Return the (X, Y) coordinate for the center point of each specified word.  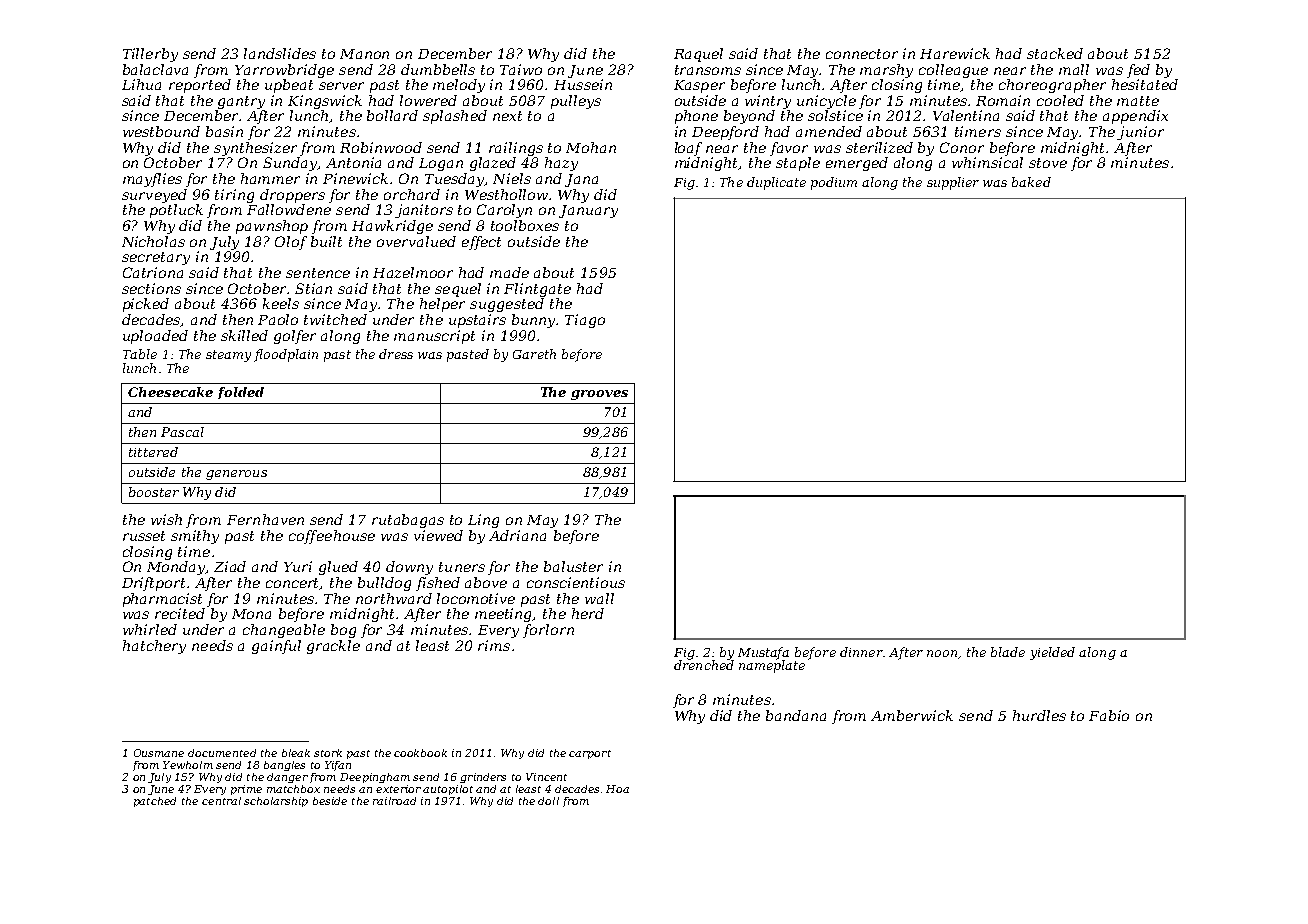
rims (494, 645)
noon (942, 653)
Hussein (583, 84)
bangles (284, 766)
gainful (276, 647)
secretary (156, 258)
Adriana (517, 535)
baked (1031, 182)
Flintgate (537, 290)
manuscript (434, 337)
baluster (573, 566)
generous (236, 475)
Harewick (955, 53)
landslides (280, 53)
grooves (599, 395)
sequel (458, 290)
